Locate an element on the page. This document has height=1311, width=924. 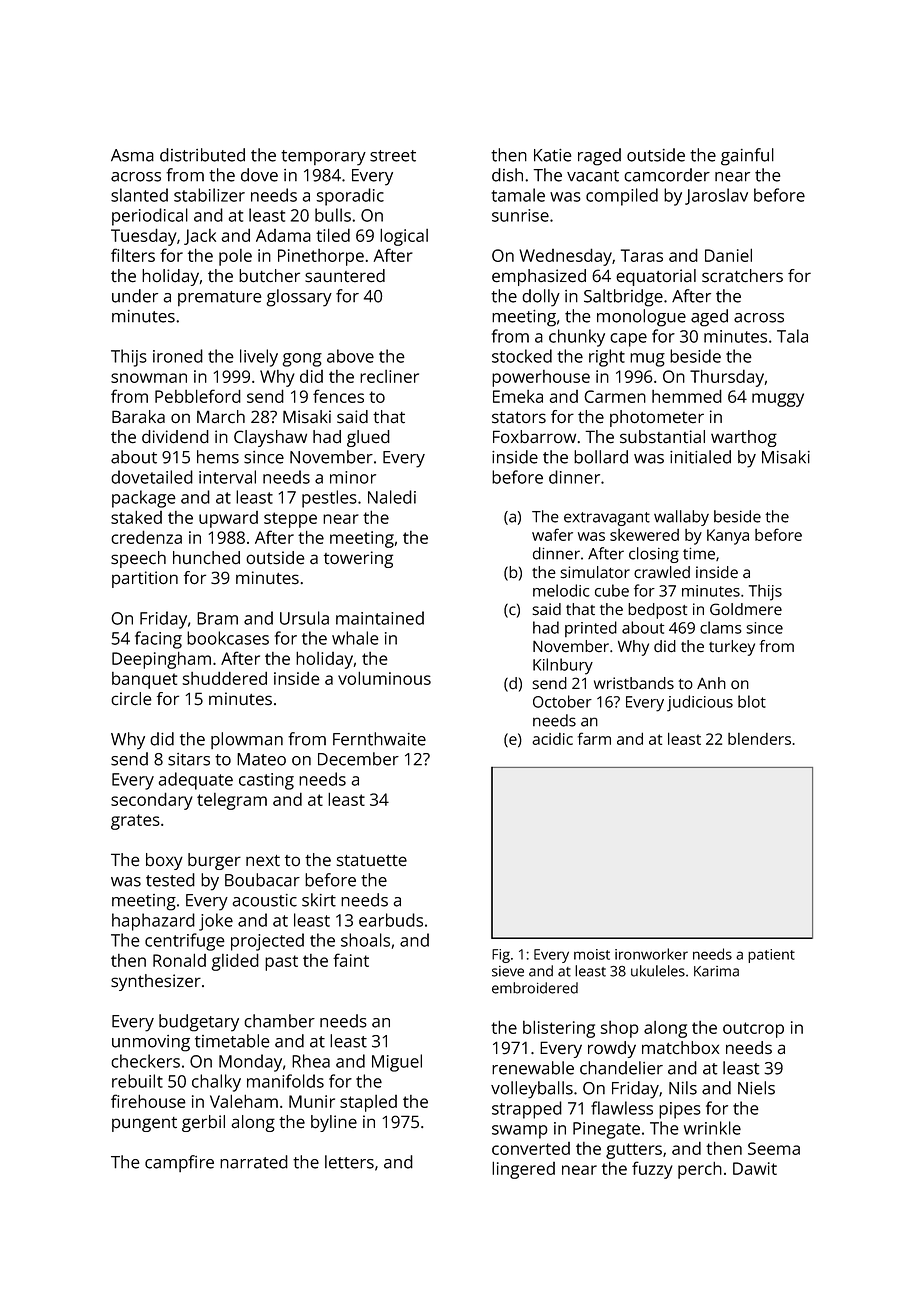
gainful is located at coordinates (747, 157).
